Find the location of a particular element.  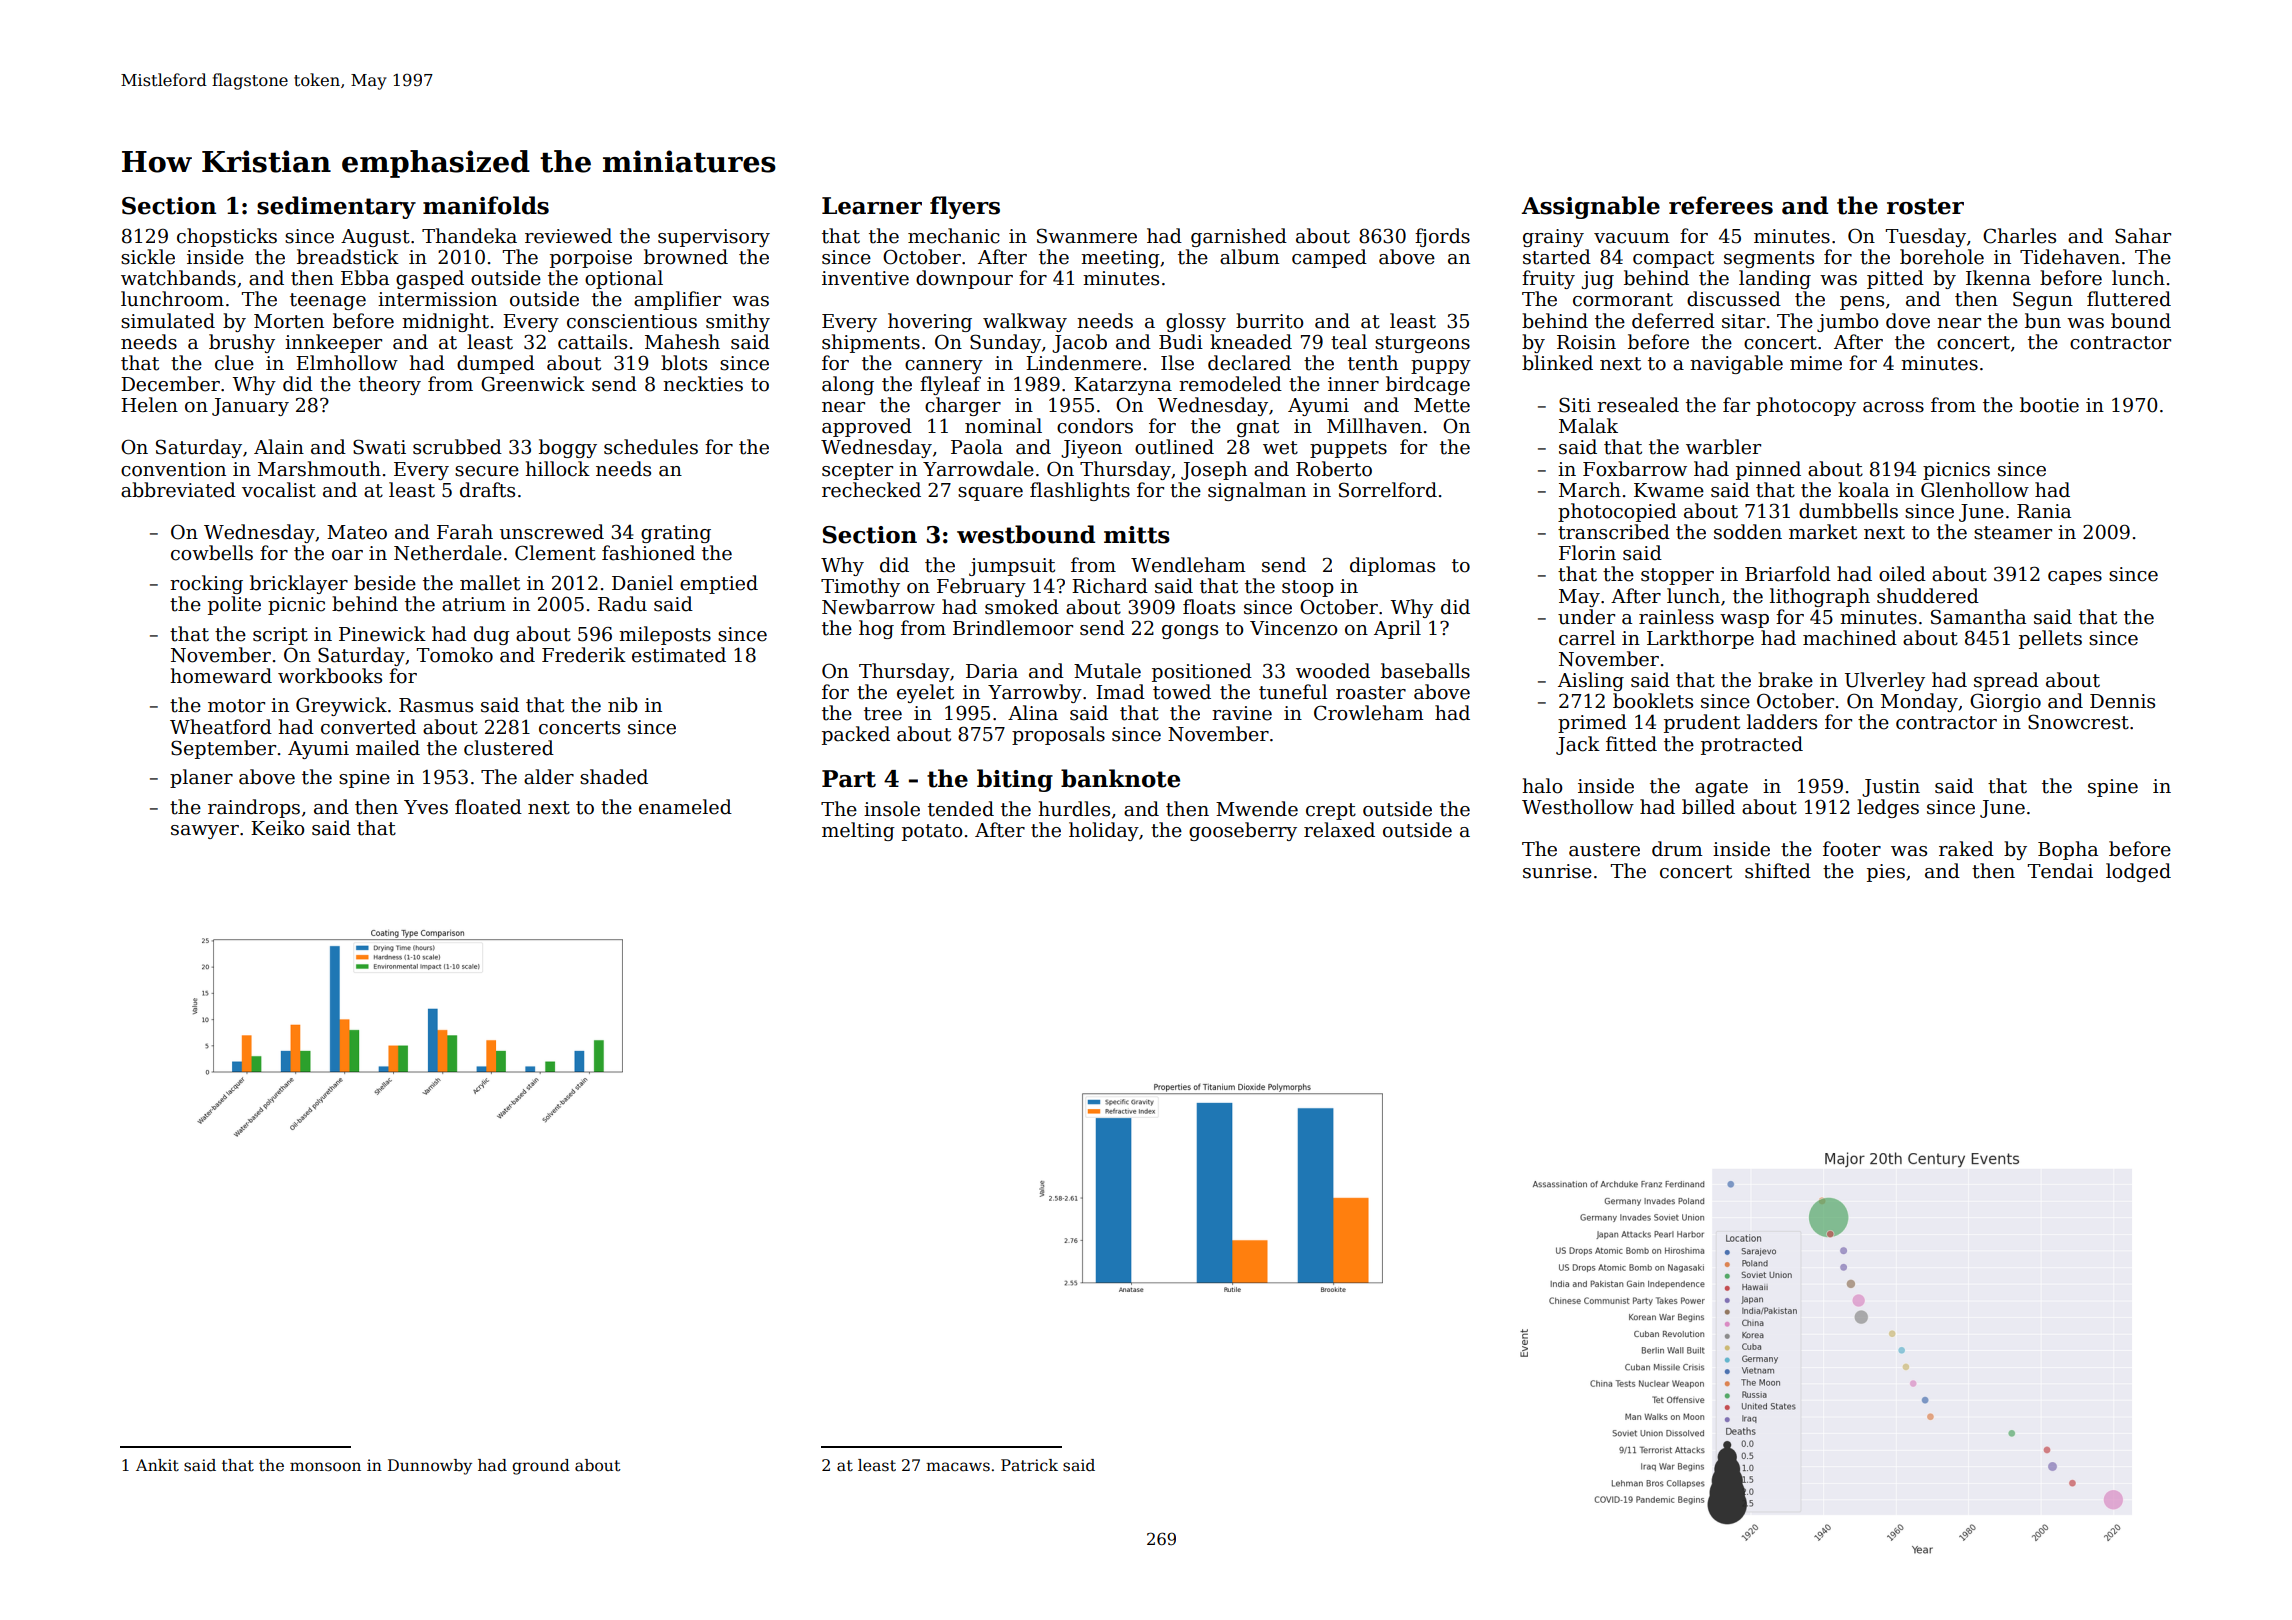

holiday is located at coordinates (1104, 831).
